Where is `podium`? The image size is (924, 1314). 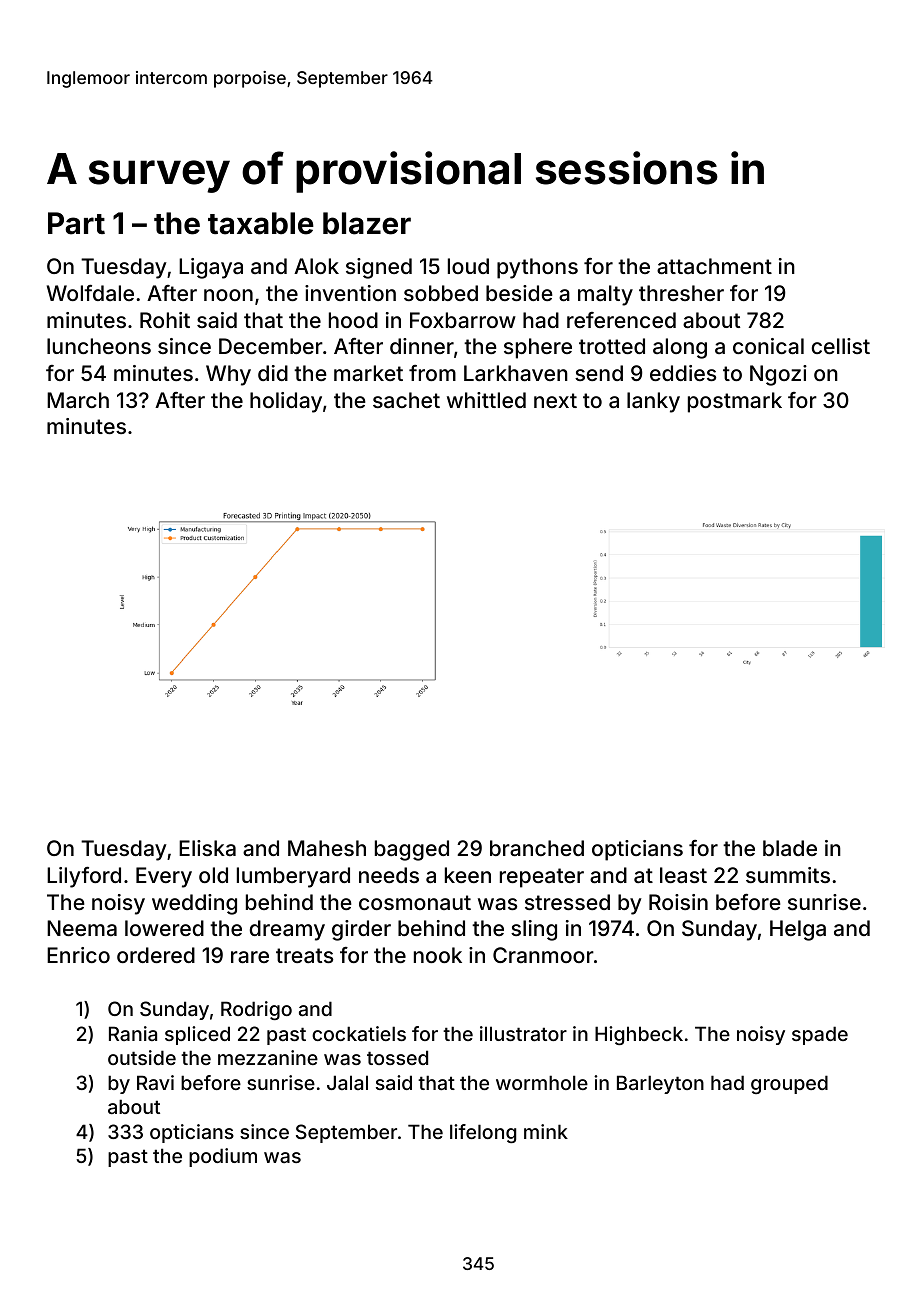
podium is located at coordinates (223, 1157).
